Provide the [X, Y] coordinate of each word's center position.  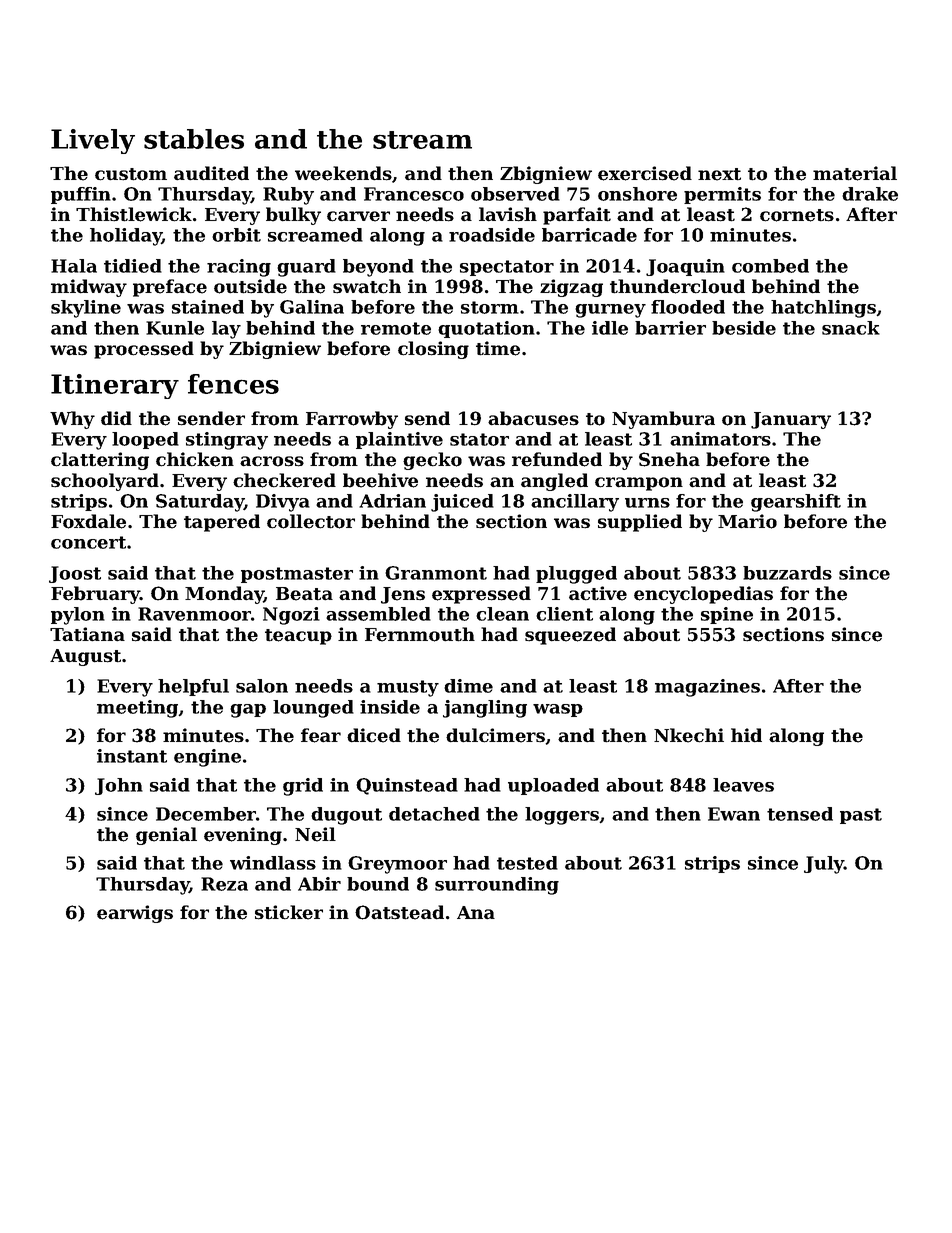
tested [527, 863]
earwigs [135, 914]
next [719, 174]
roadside [492, 235]
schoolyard [105, 482]
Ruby [288, 196]
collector [311, 521]
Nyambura [663, 420]
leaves [743, 785]
